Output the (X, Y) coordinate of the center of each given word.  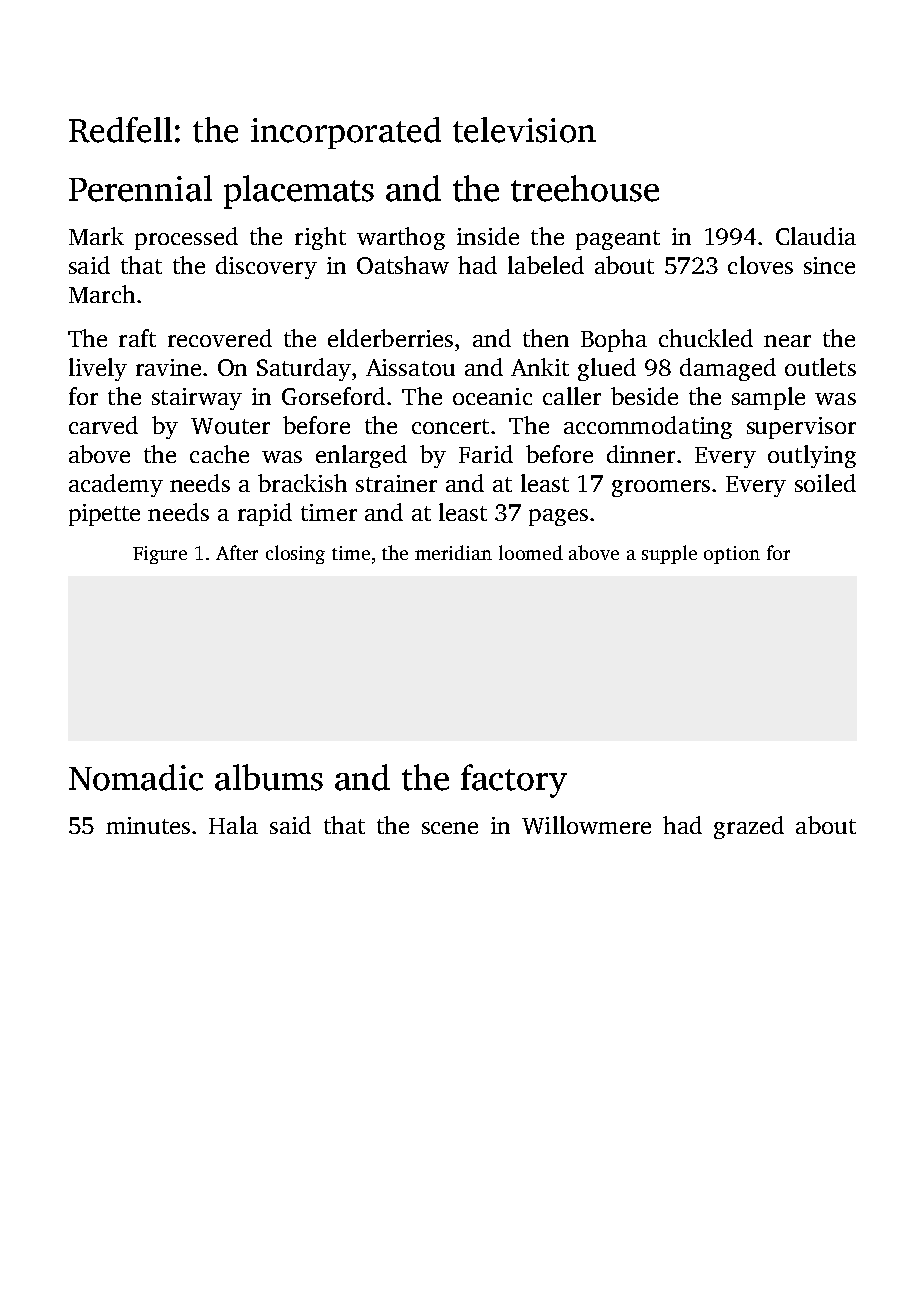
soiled (825, 483)
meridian (453, 552)
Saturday (304, 369)
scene (450, 828)
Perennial (140, 188)
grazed (749, 827)
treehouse (585, 188)
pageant (618, 240)
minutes (148, 825)
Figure (160, 555)
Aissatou (410, 367)
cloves (760, 265)
